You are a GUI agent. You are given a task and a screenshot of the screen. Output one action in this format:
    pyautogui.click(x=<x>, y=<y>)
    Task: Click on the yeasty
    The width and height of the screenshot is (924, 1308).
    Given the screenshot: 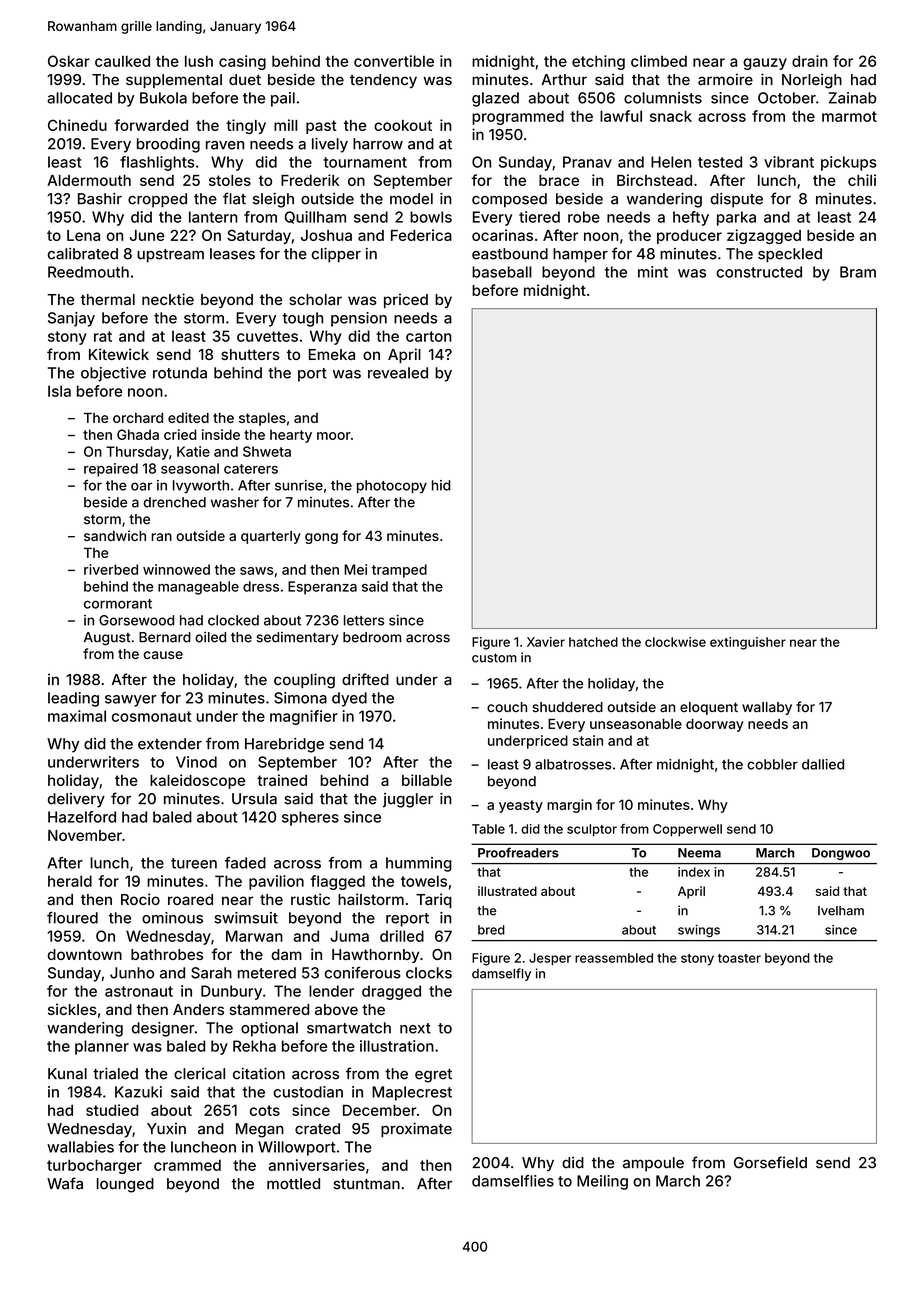 What is the action you would take?
    pyautogui.click(x=521, y=806)
